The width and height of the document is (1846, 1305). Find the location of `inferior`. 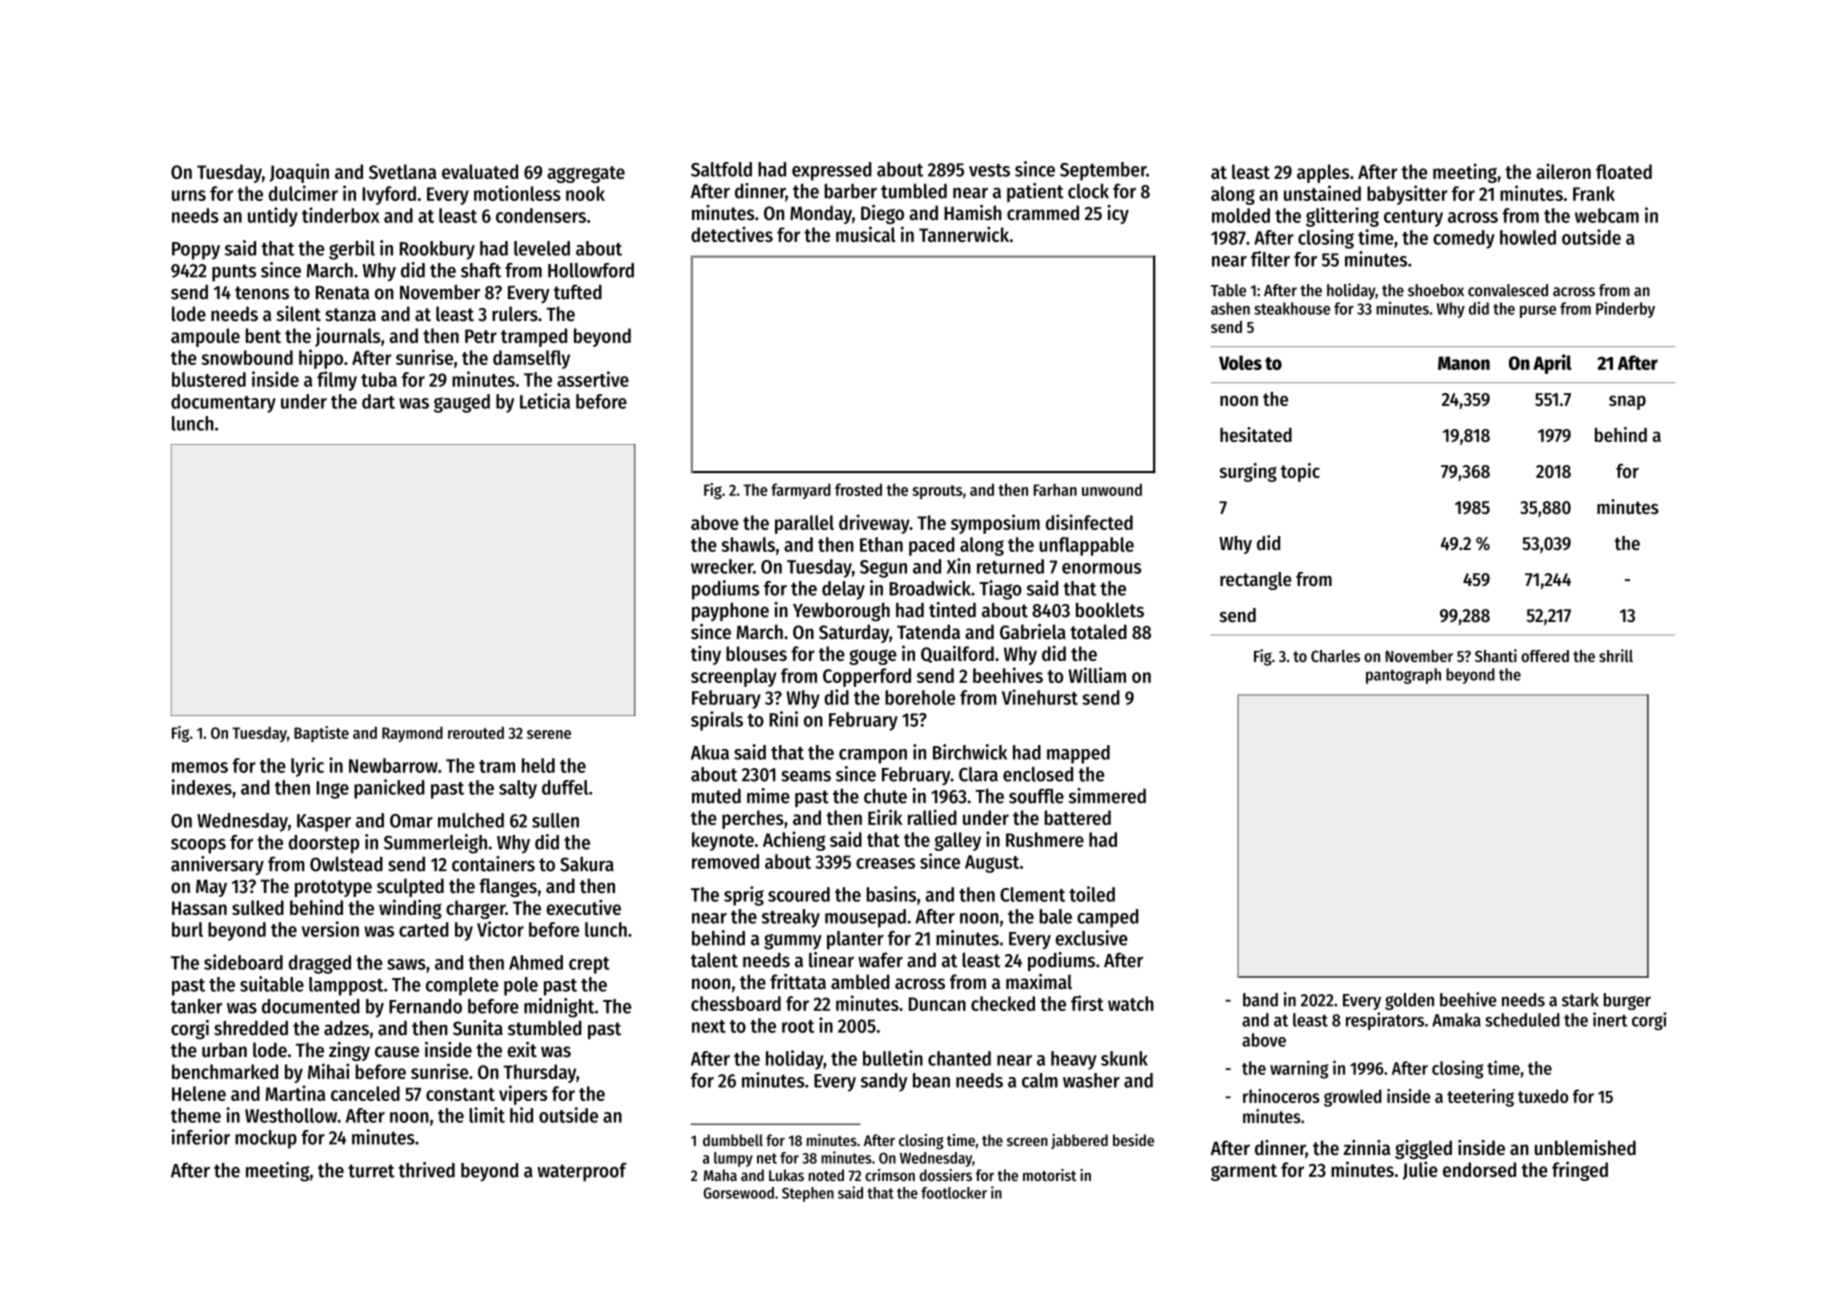

inferior is located at coordinates (201, 1137).
